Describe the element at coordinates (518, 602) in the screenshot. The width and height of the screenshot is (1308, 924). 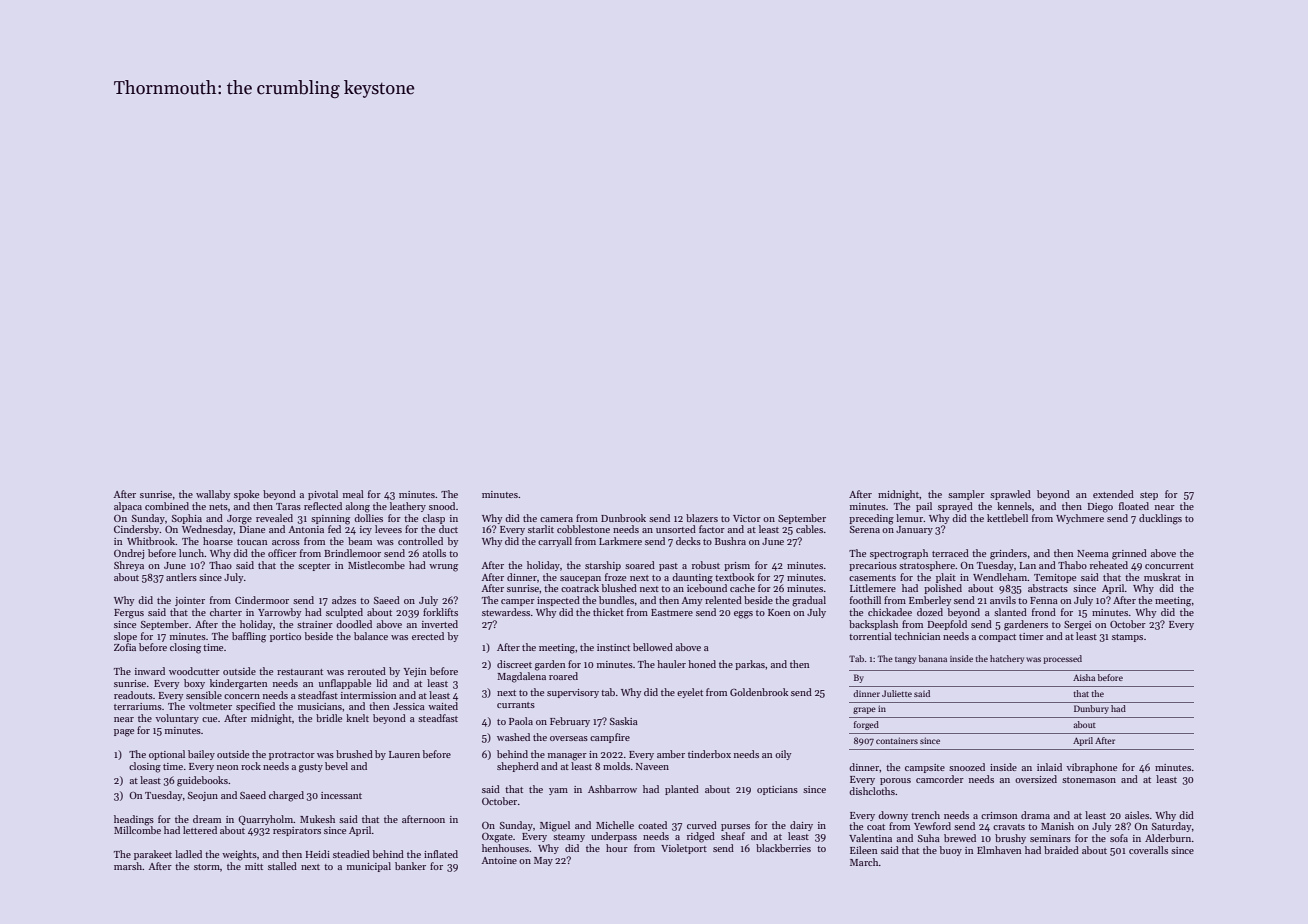
I see `camper` at that location.
